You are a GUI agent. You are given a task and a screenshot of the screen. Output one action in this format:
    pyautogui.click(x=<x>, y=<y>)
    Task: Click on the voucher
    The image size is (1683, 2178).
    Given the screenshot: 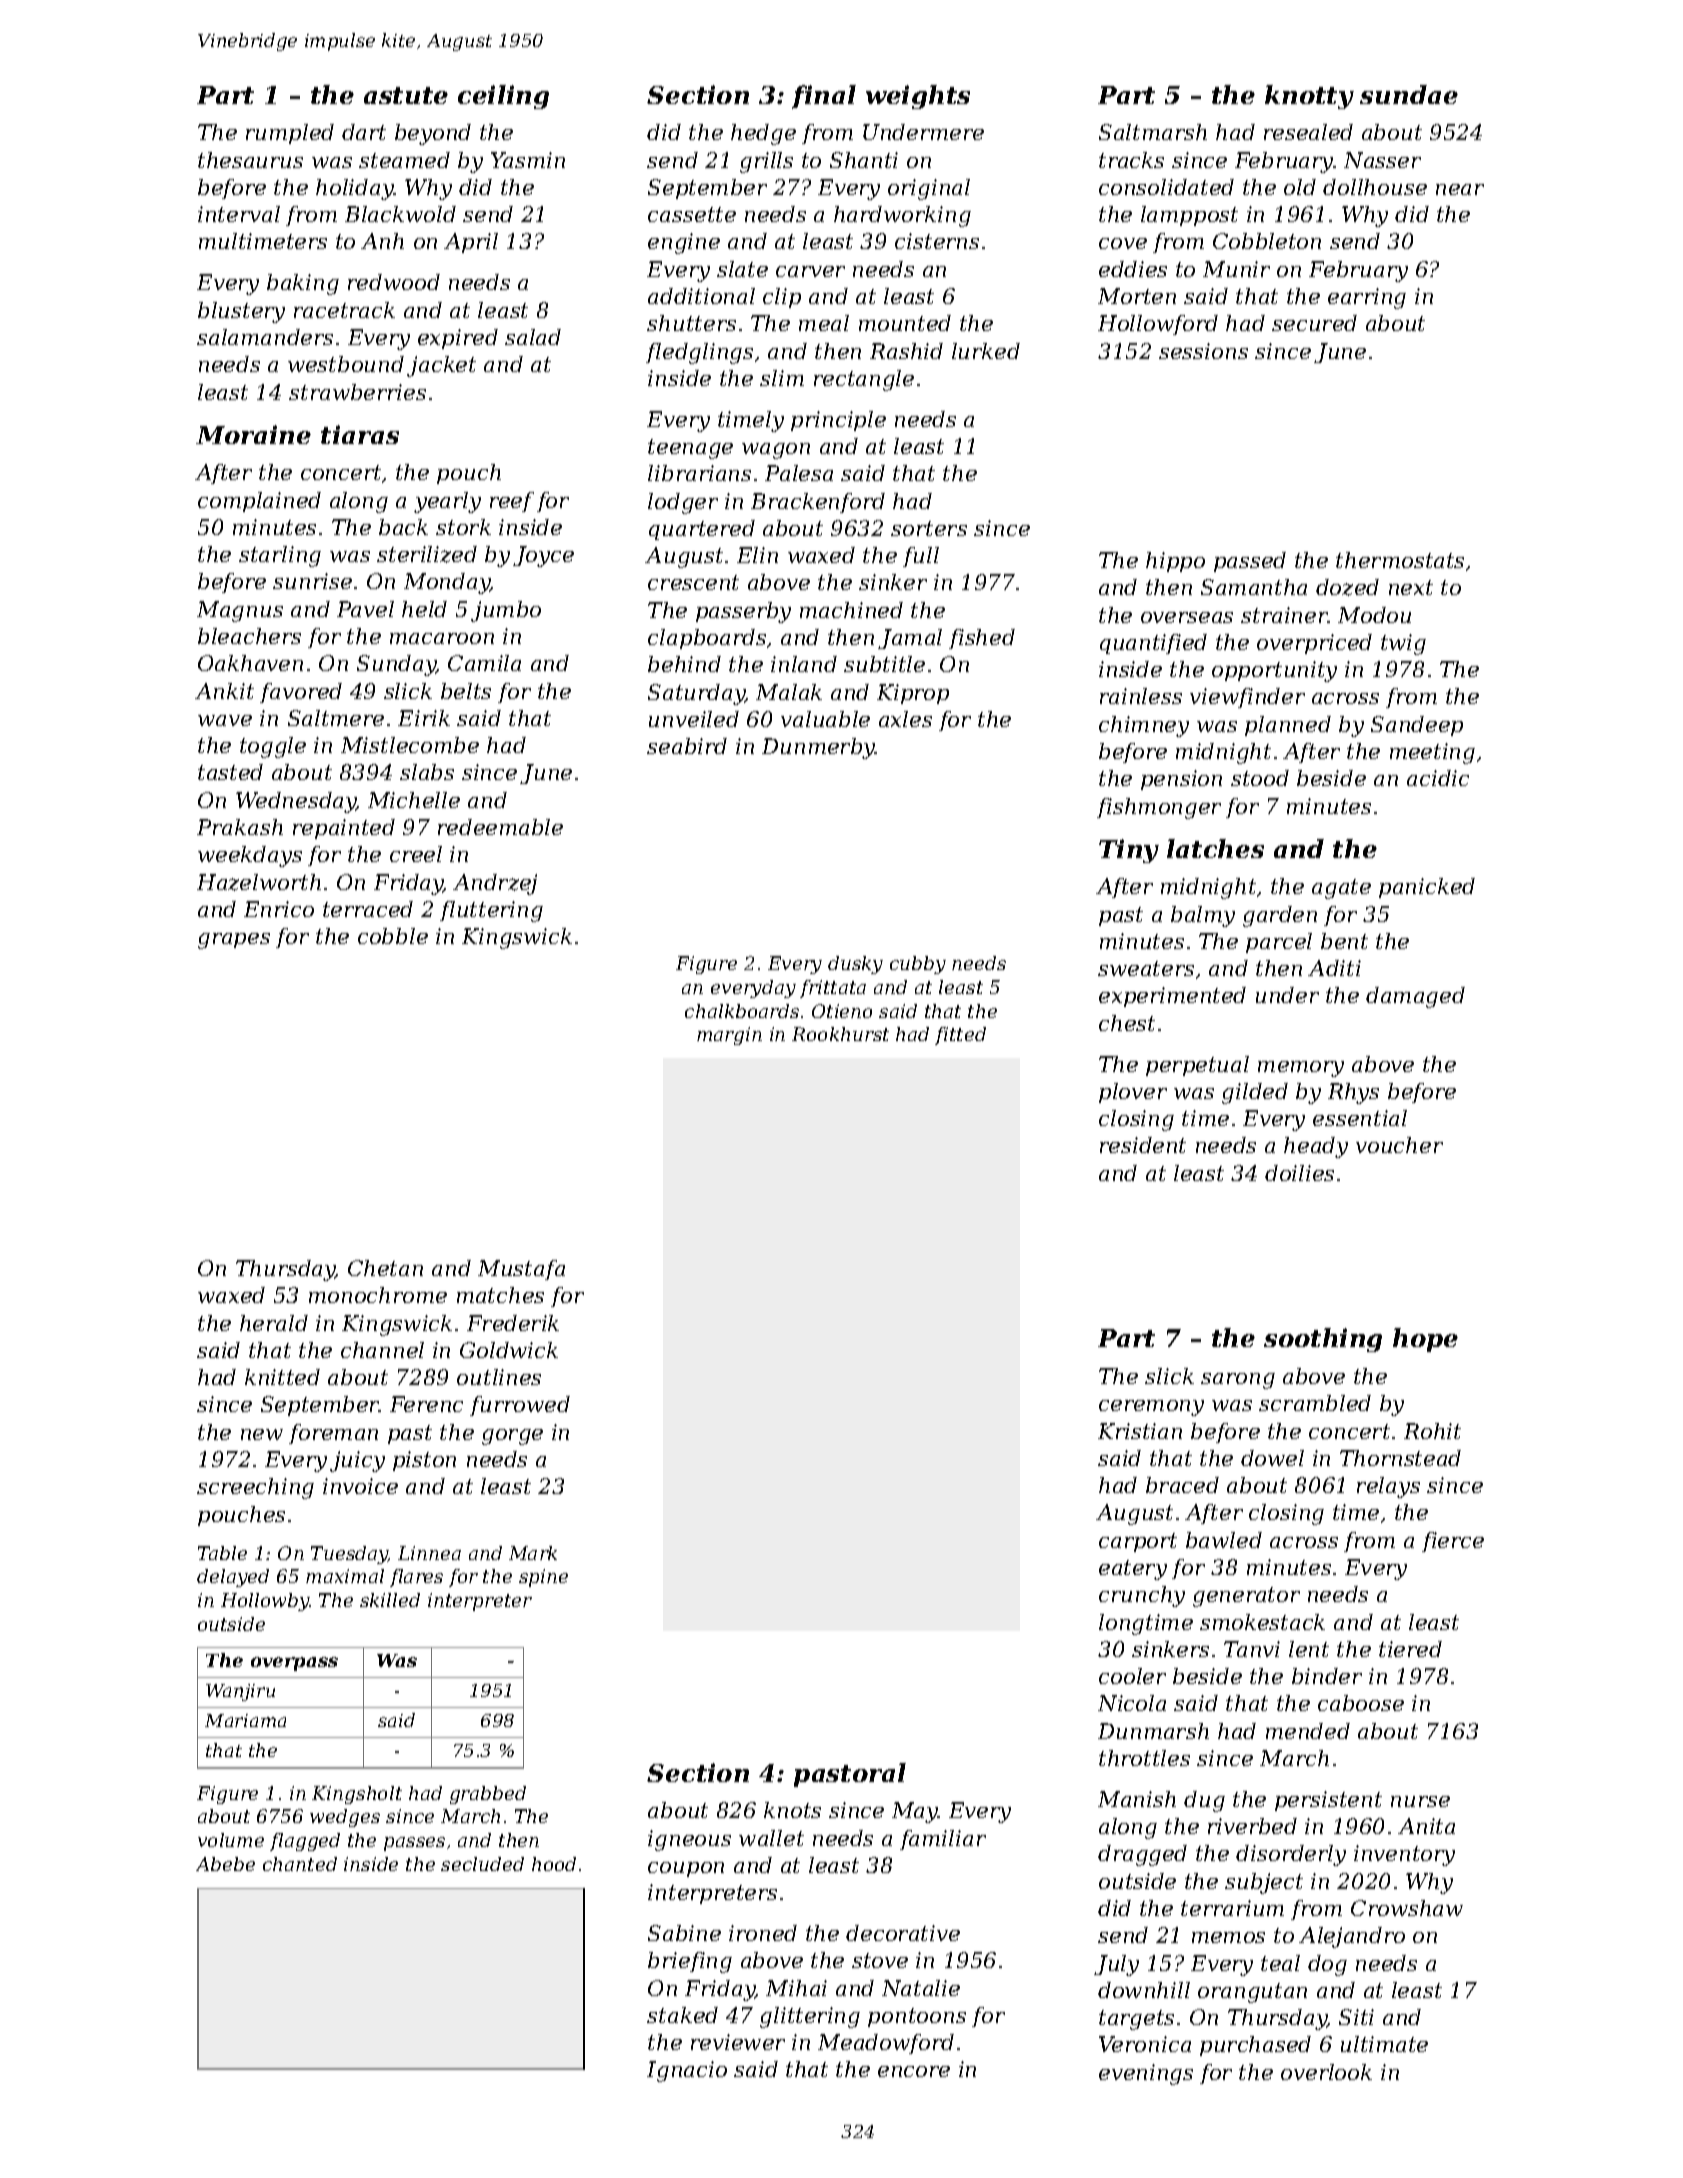 What is the action you would take?
    pyautogui.click(x=1399, y=1145)
